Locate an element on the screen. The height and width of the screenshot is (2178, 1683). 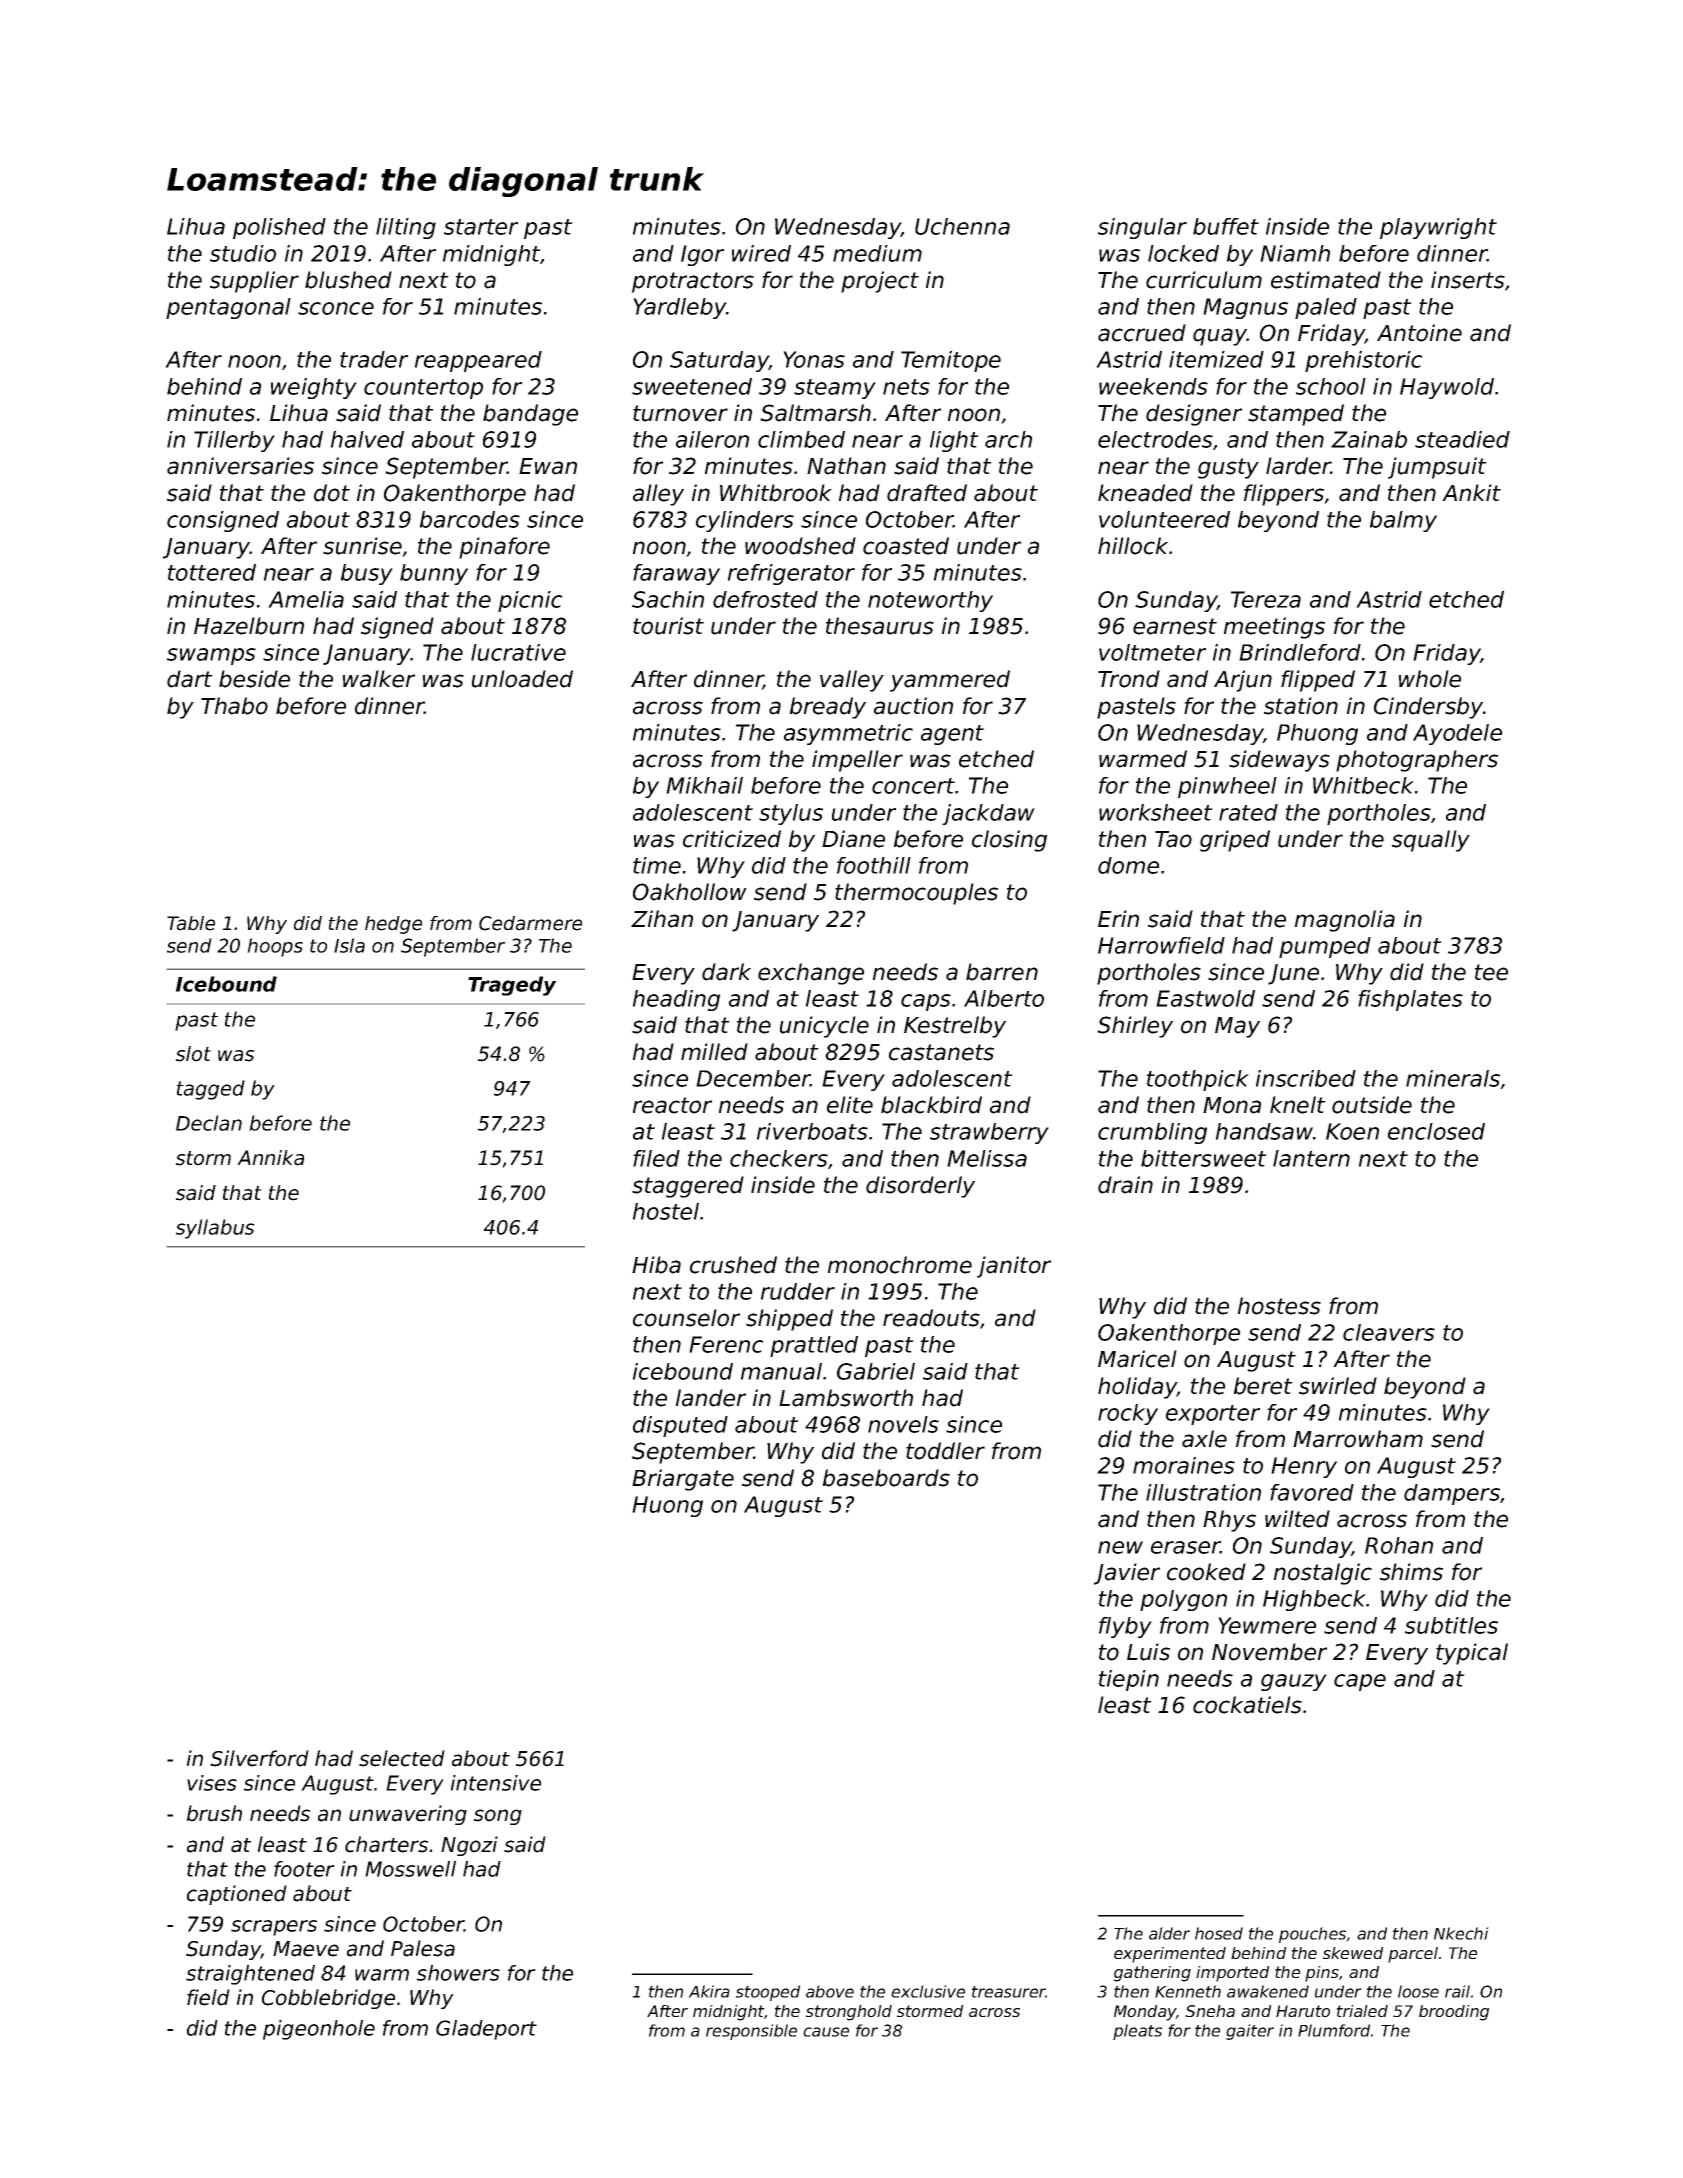
Silverford is located at coordinates (259, 1758).
